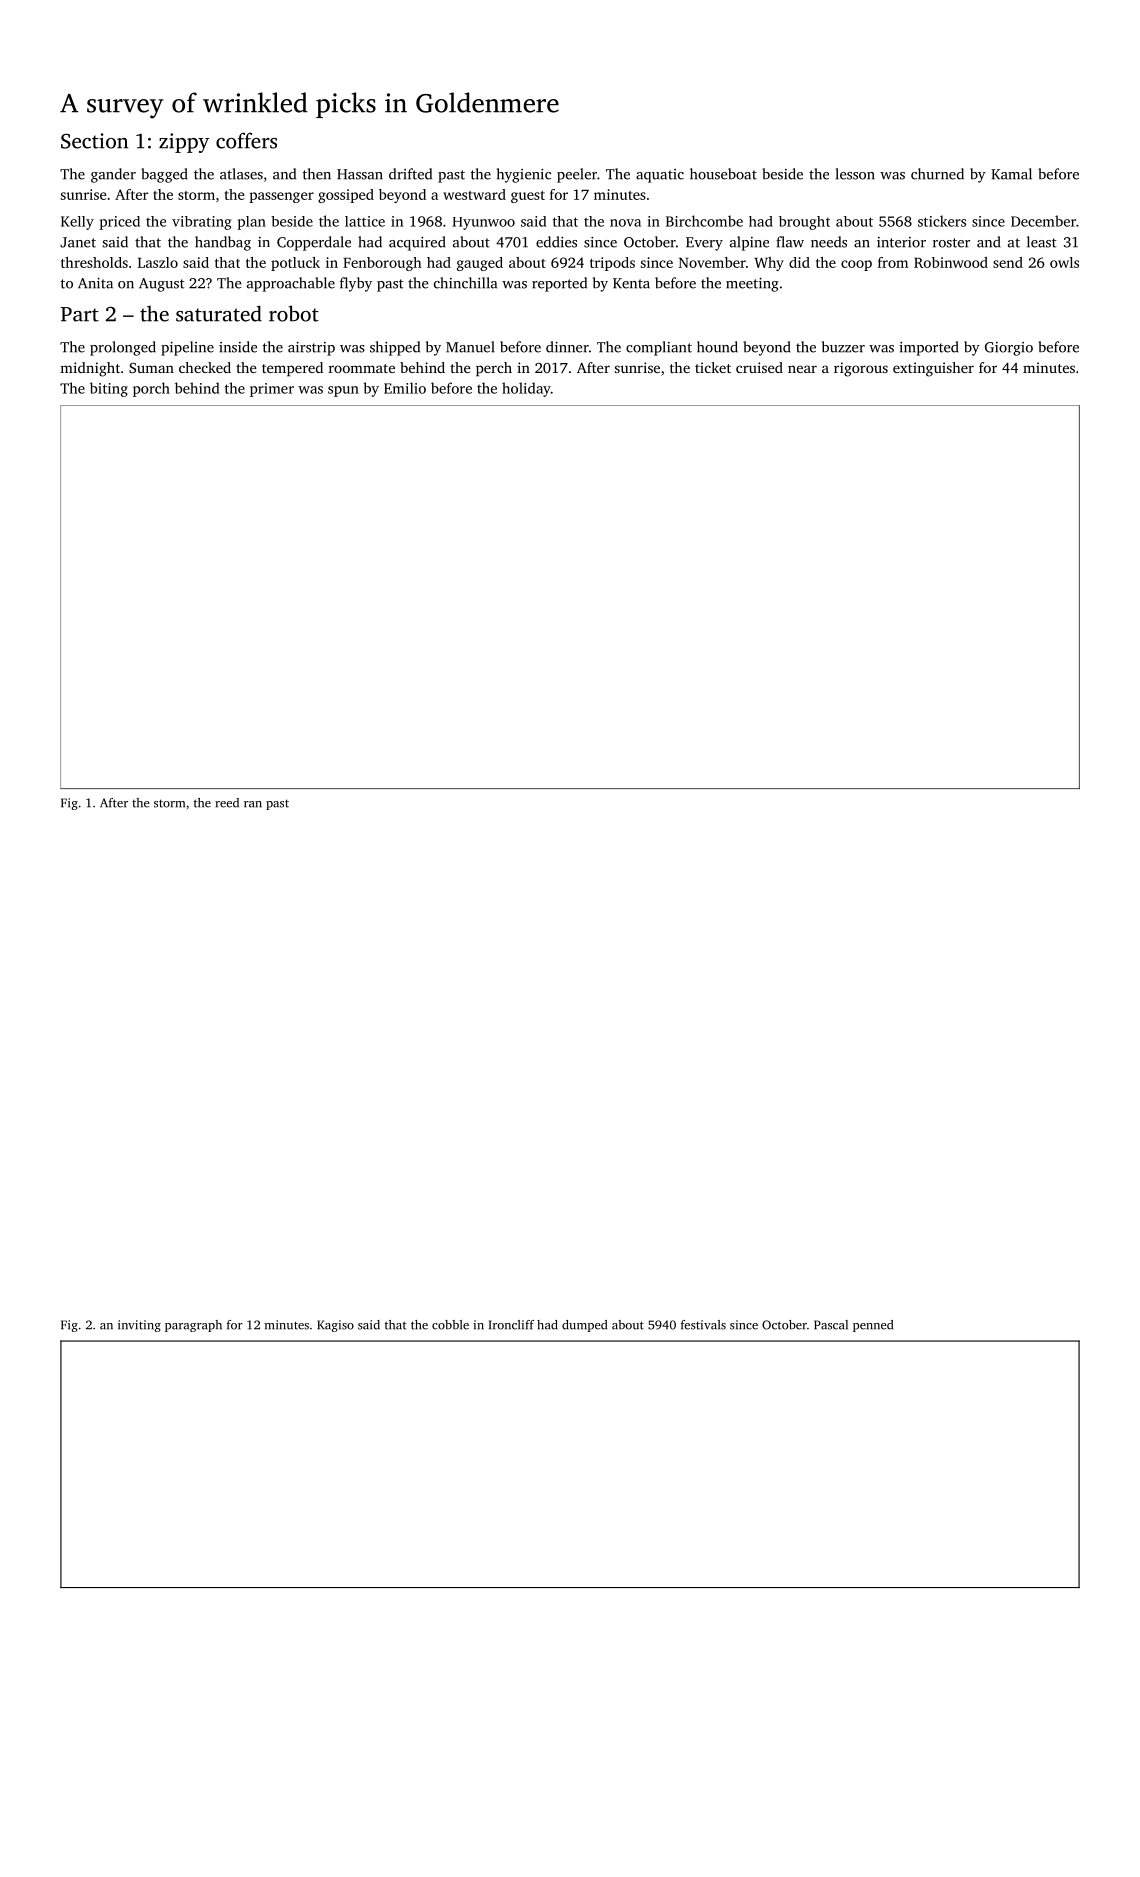 The width and height of the image is (1140, 1877). I want to click on ran, so click(253, 804).
